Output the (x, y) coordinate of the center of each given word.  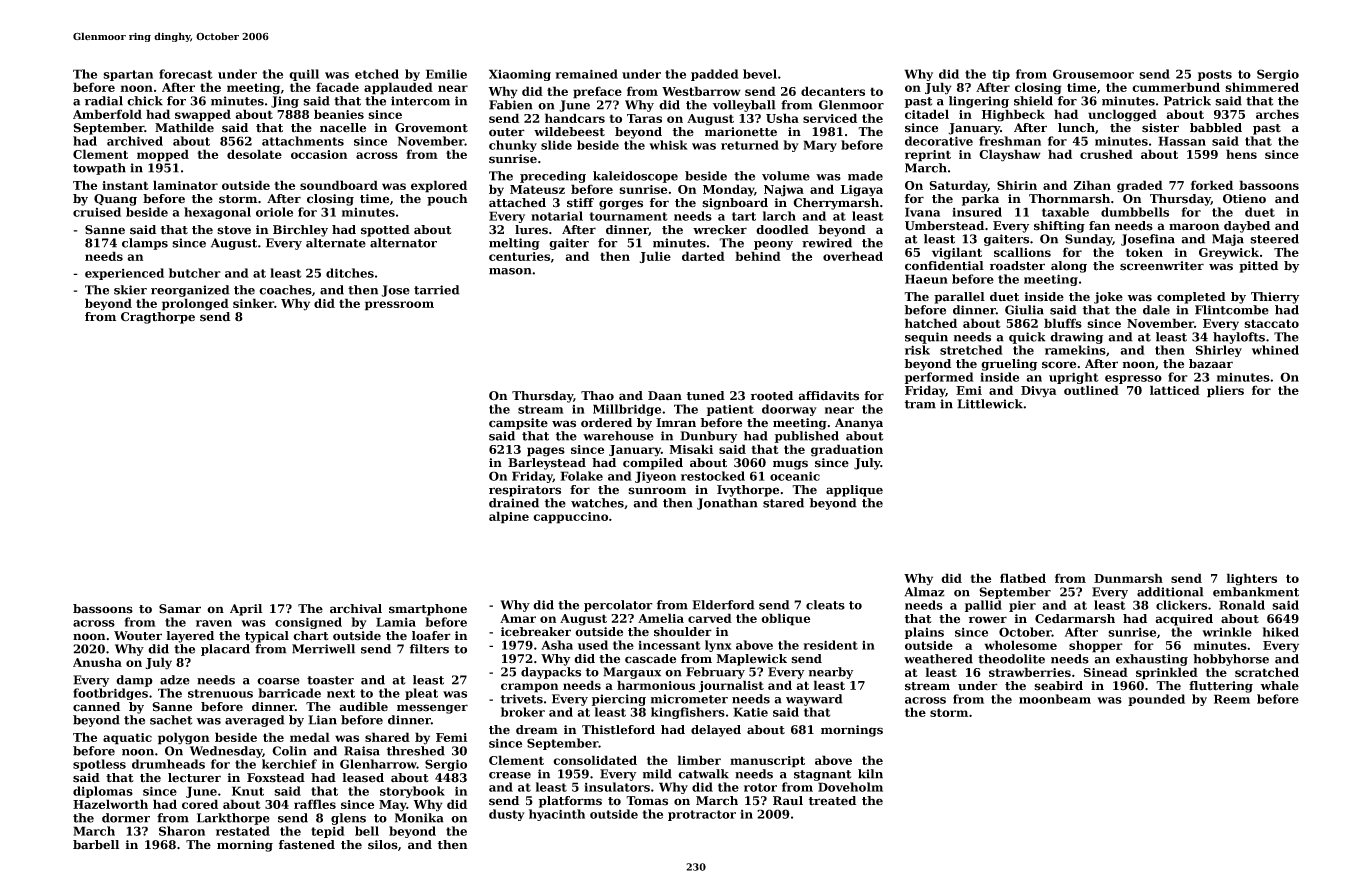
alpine (509, 517)
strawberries (1030, 672)
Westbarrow (701, 91)
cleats (825, 605)
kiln (870, 774)
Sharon (182, 831)
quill (304, 75)
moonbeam (1055, 699)
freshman (1010, 141)
